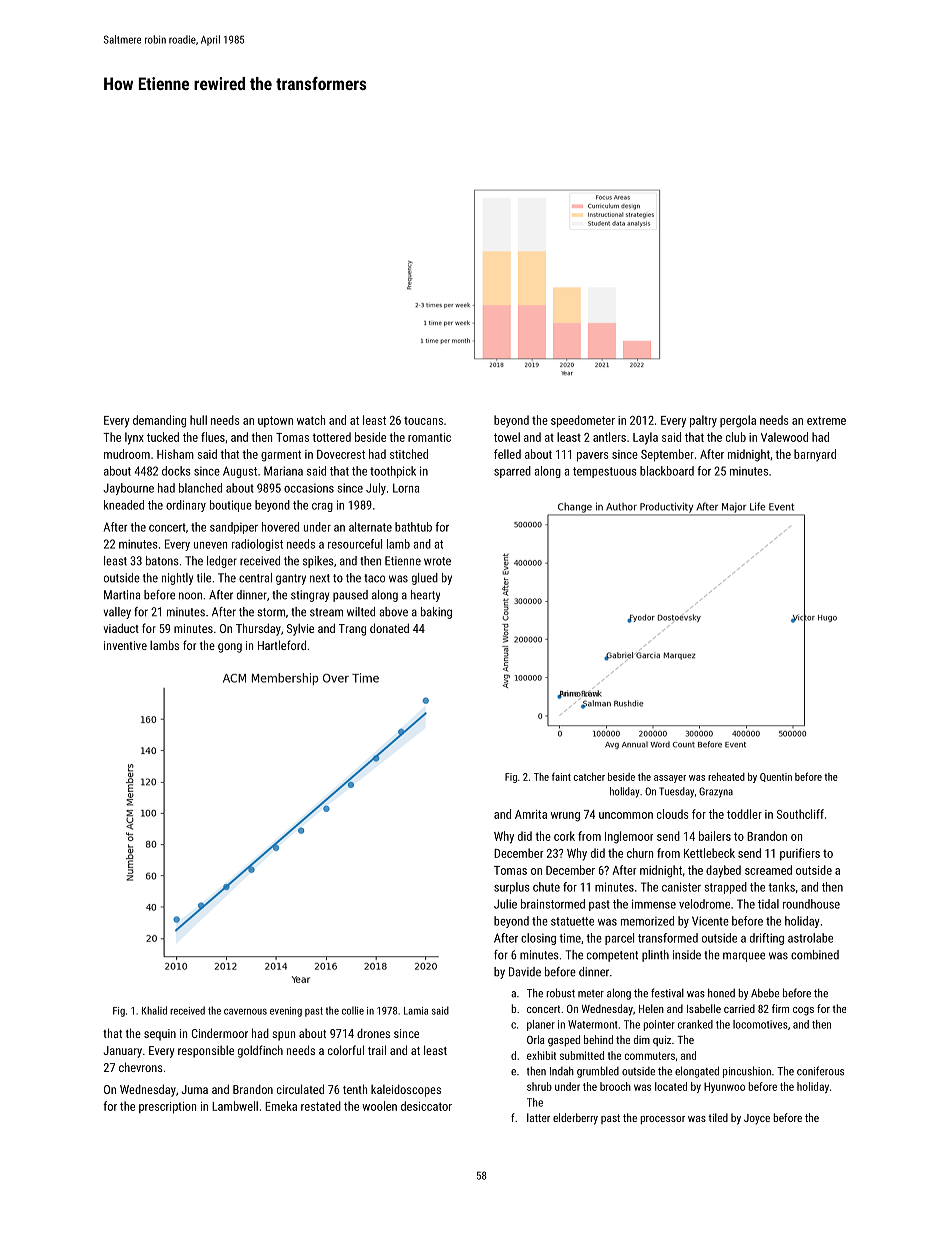 Image resolution: width=952 pixels, height=1233 pixels. Describe the element at coordinates (353, 1010) in the screenshot. I see `collie` at that location.
